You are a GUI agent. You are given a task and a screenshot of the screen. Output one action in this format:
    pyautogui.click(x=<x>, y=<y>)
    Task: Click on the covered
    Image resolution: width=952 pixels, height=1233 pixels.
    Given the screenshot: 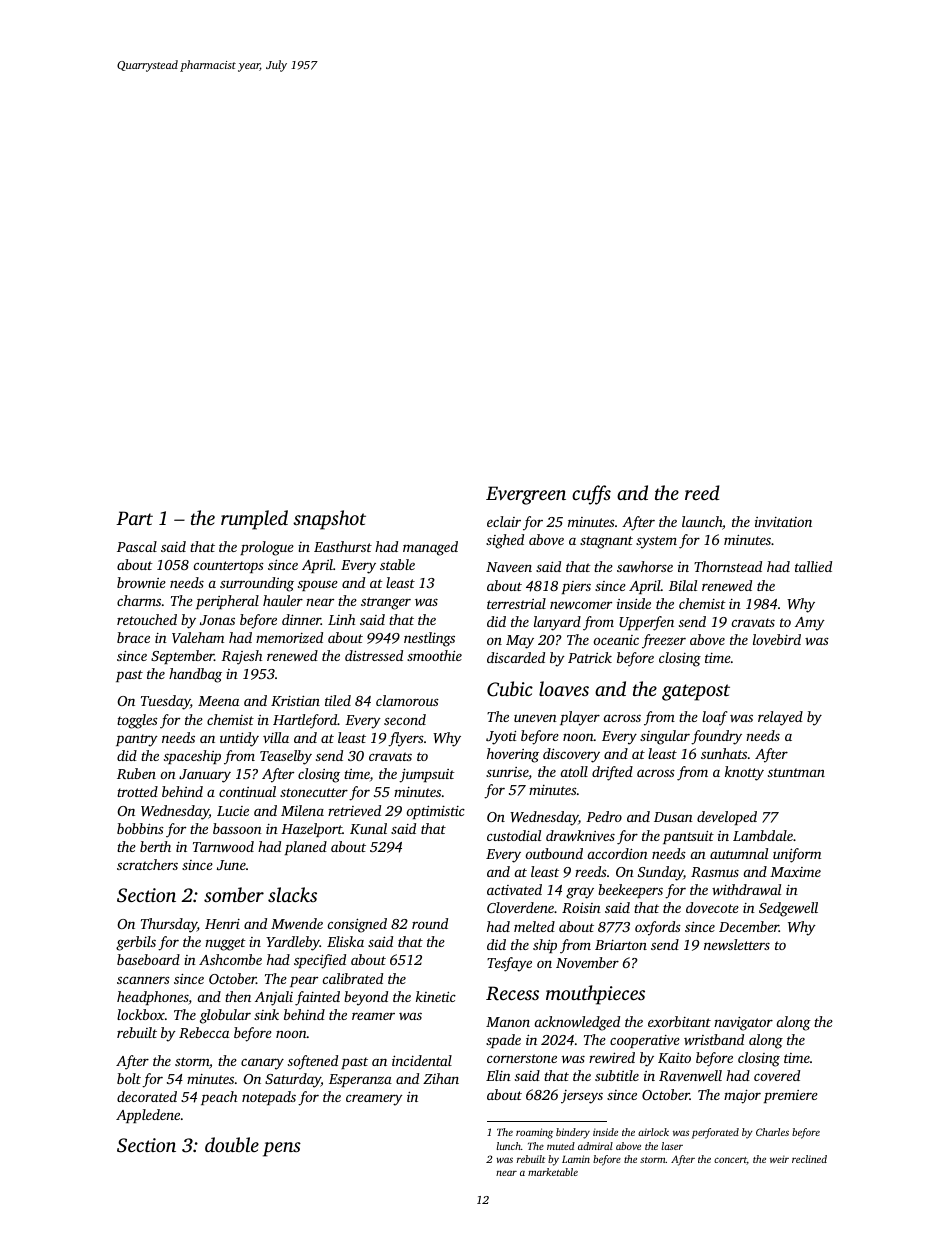 What is the action you would take?
    pyautogui.click(x=777, y=1075)
